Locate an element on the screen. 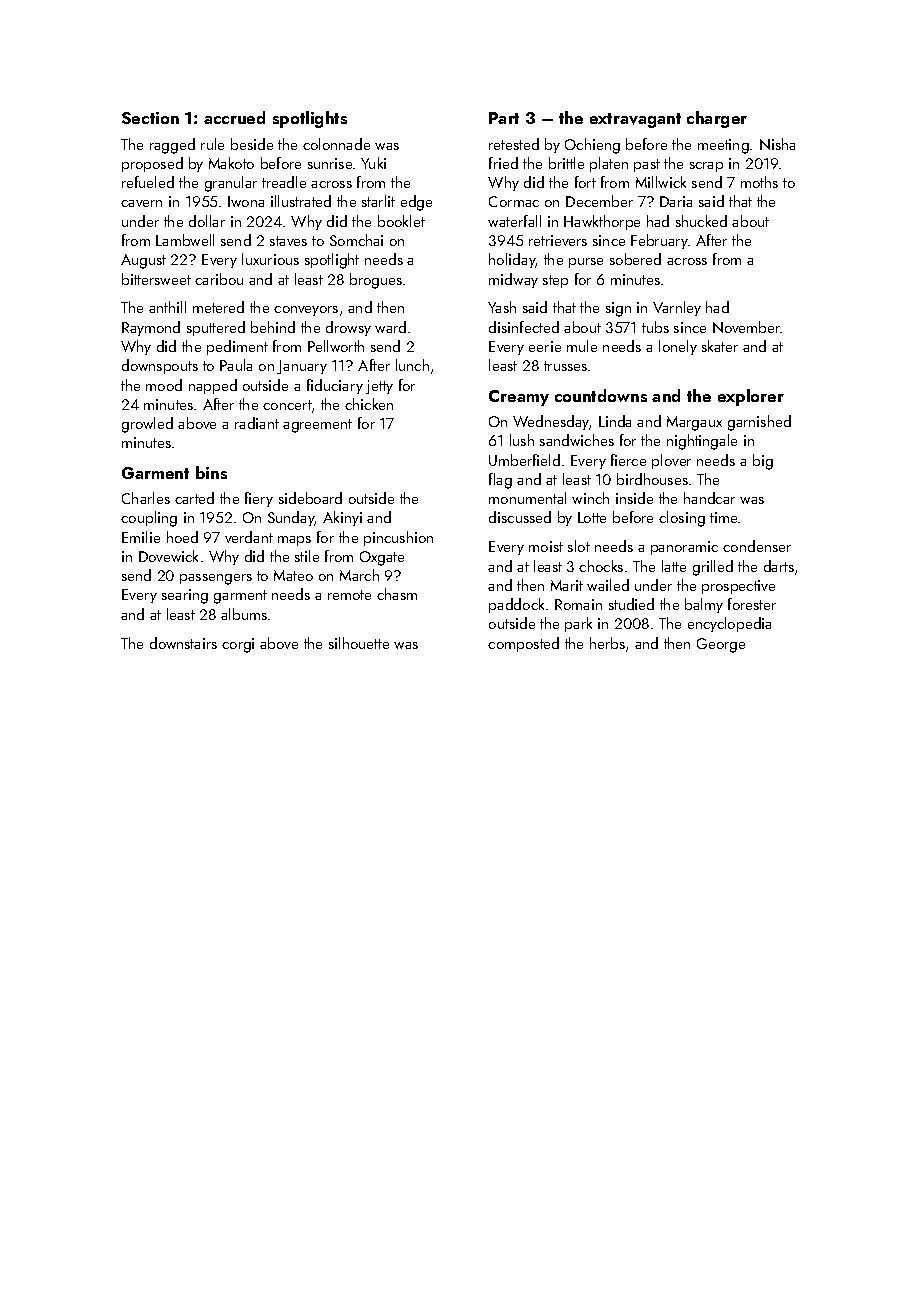 Image resolution: width=924 pixels, height=1311 pixels. pediment is located at coordinates (237, 347).
